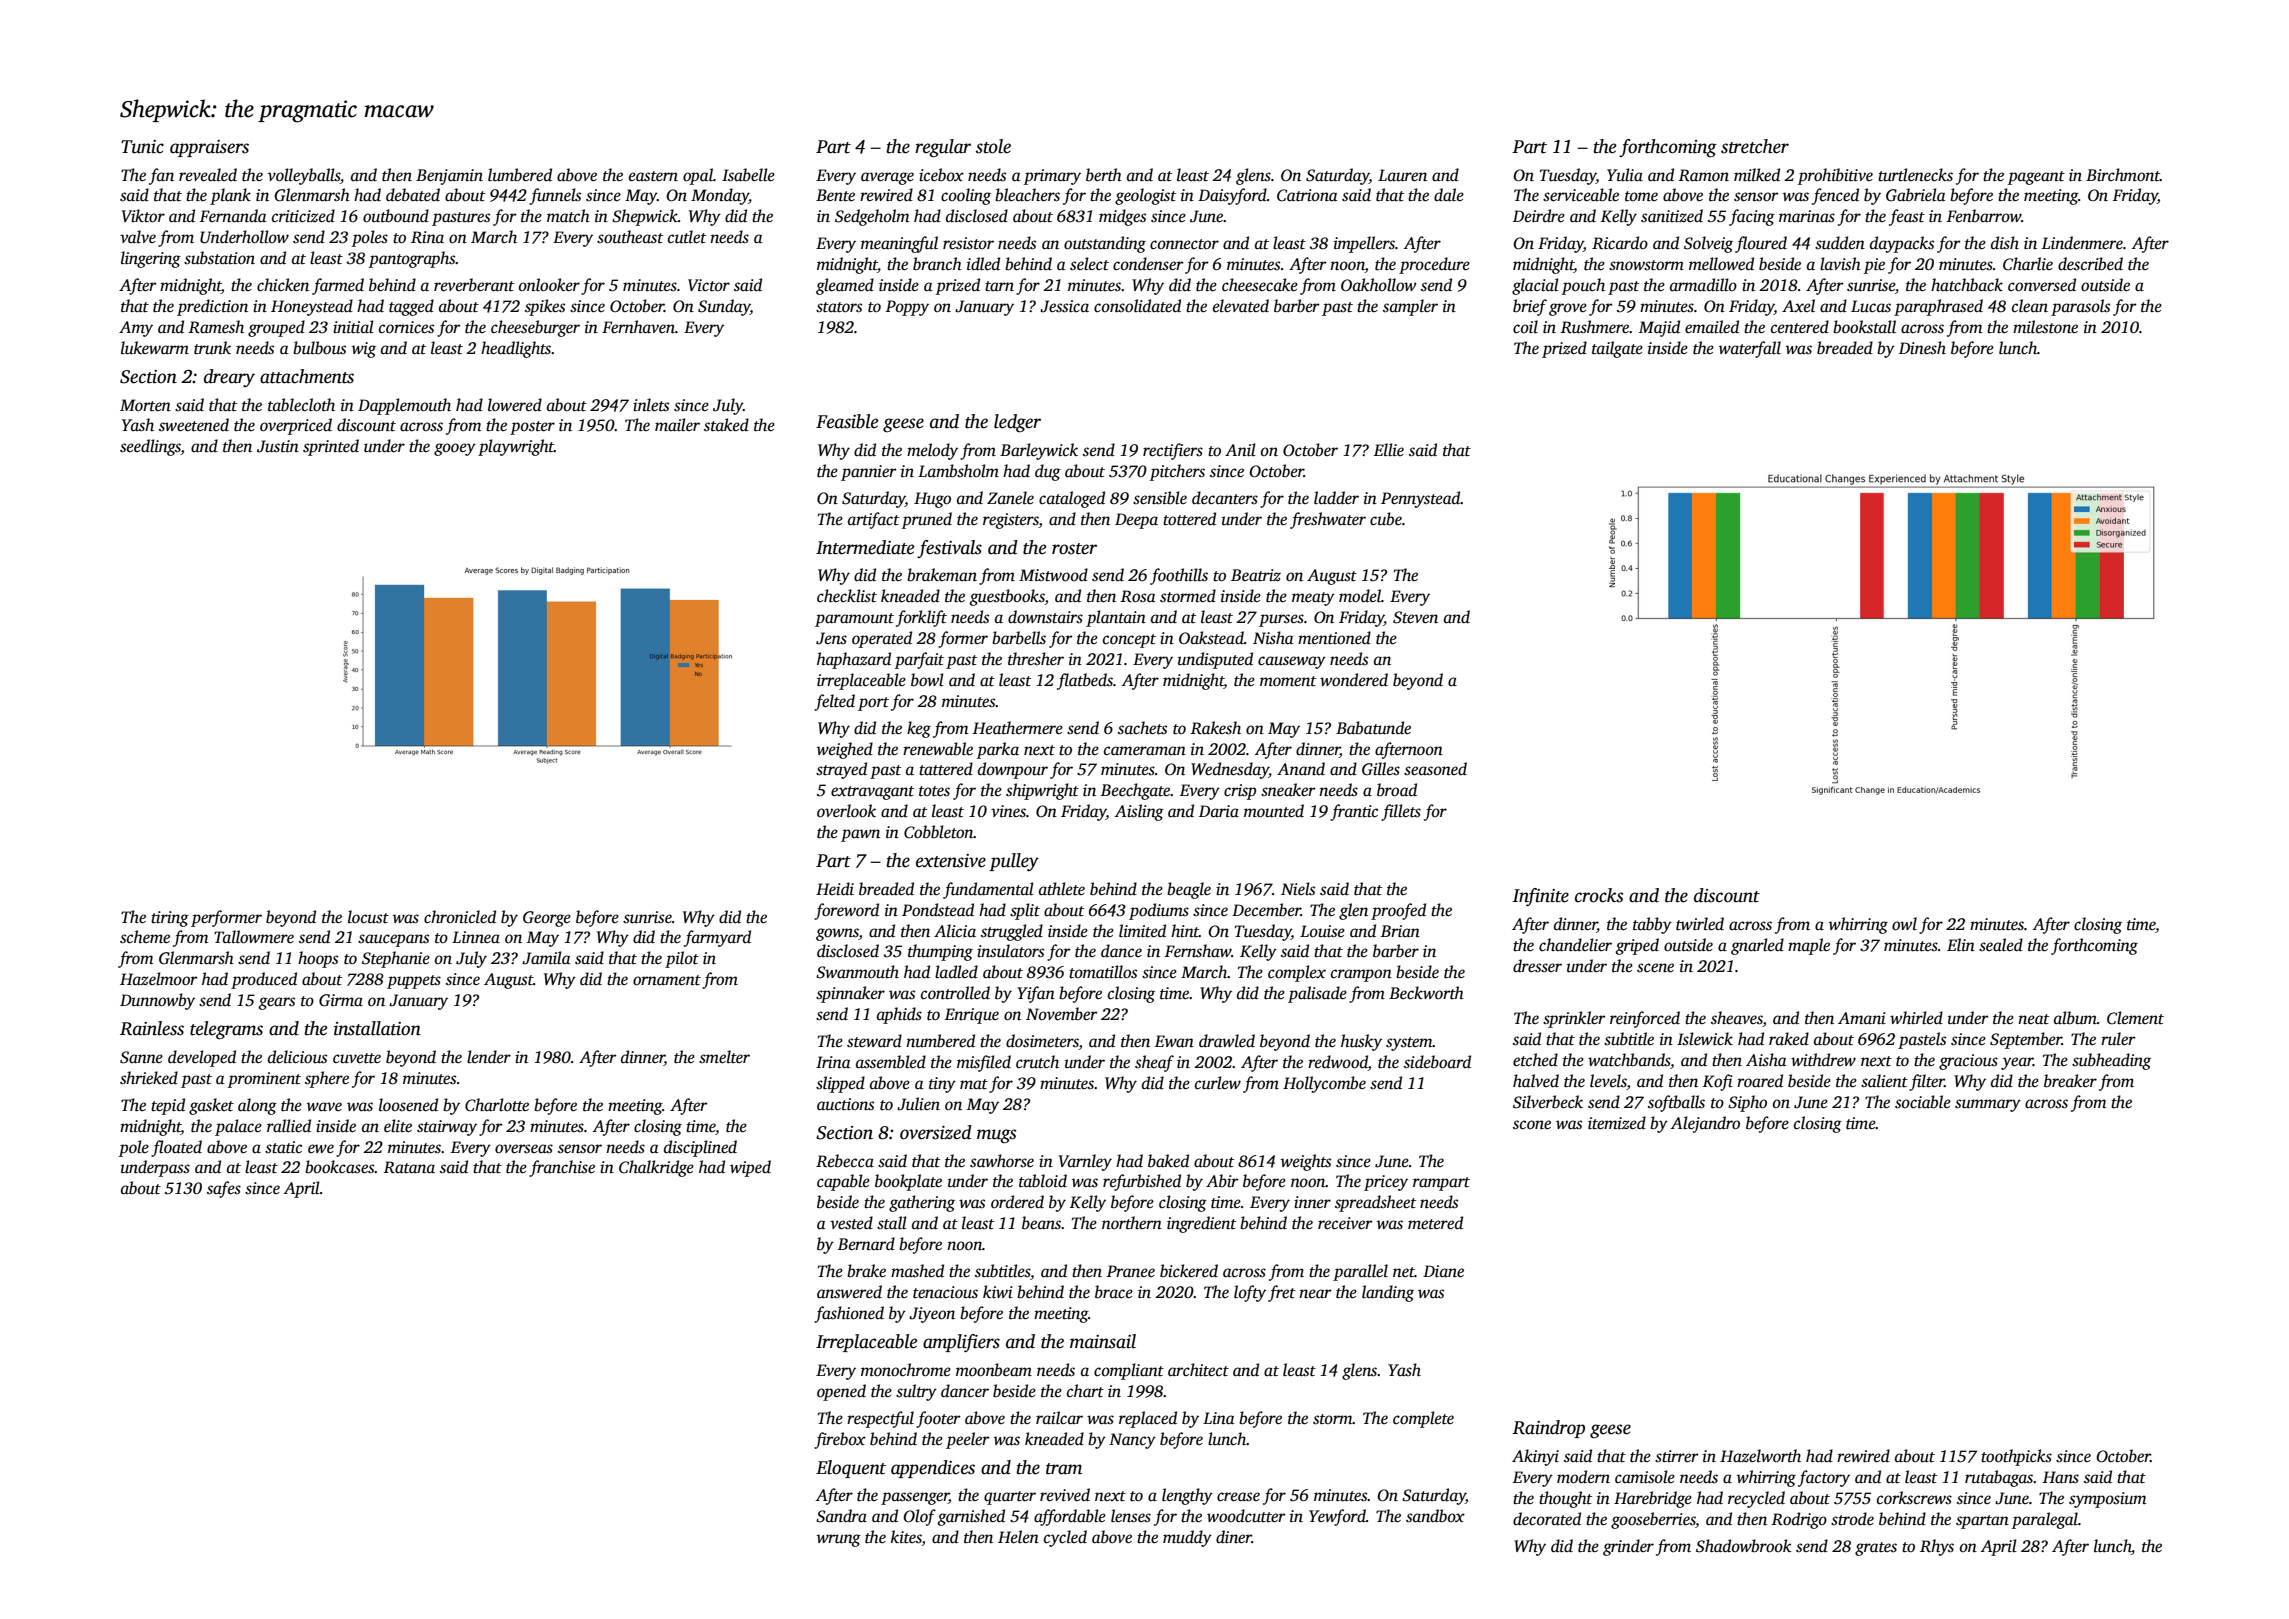  What do you see at coordinates (840, 1440) in the screenshot?
I see `firebox` at bounding box center [840, 1440].
